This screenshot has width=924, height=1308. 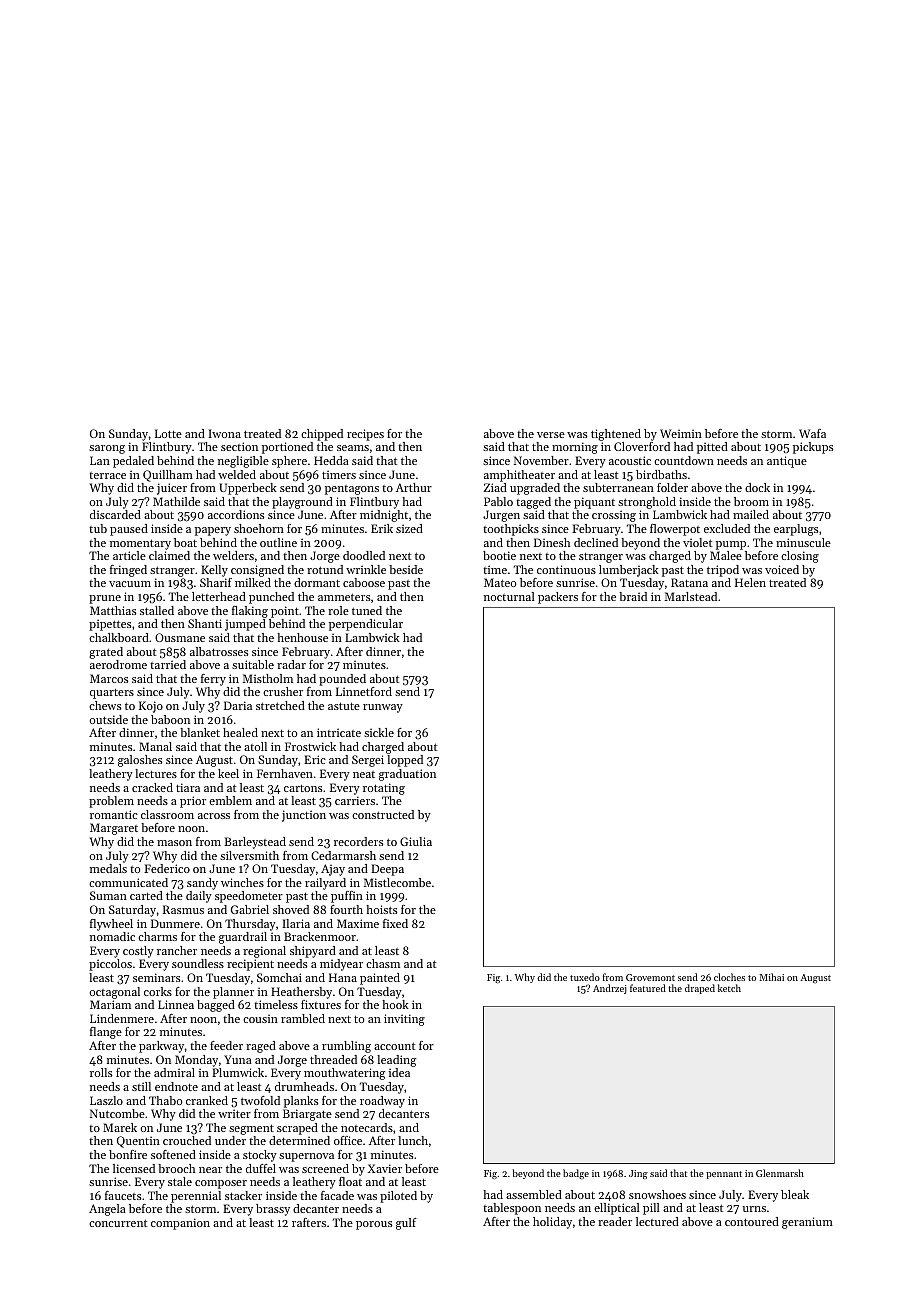 I want to click on Arthur, so click(x=414, y=487).
